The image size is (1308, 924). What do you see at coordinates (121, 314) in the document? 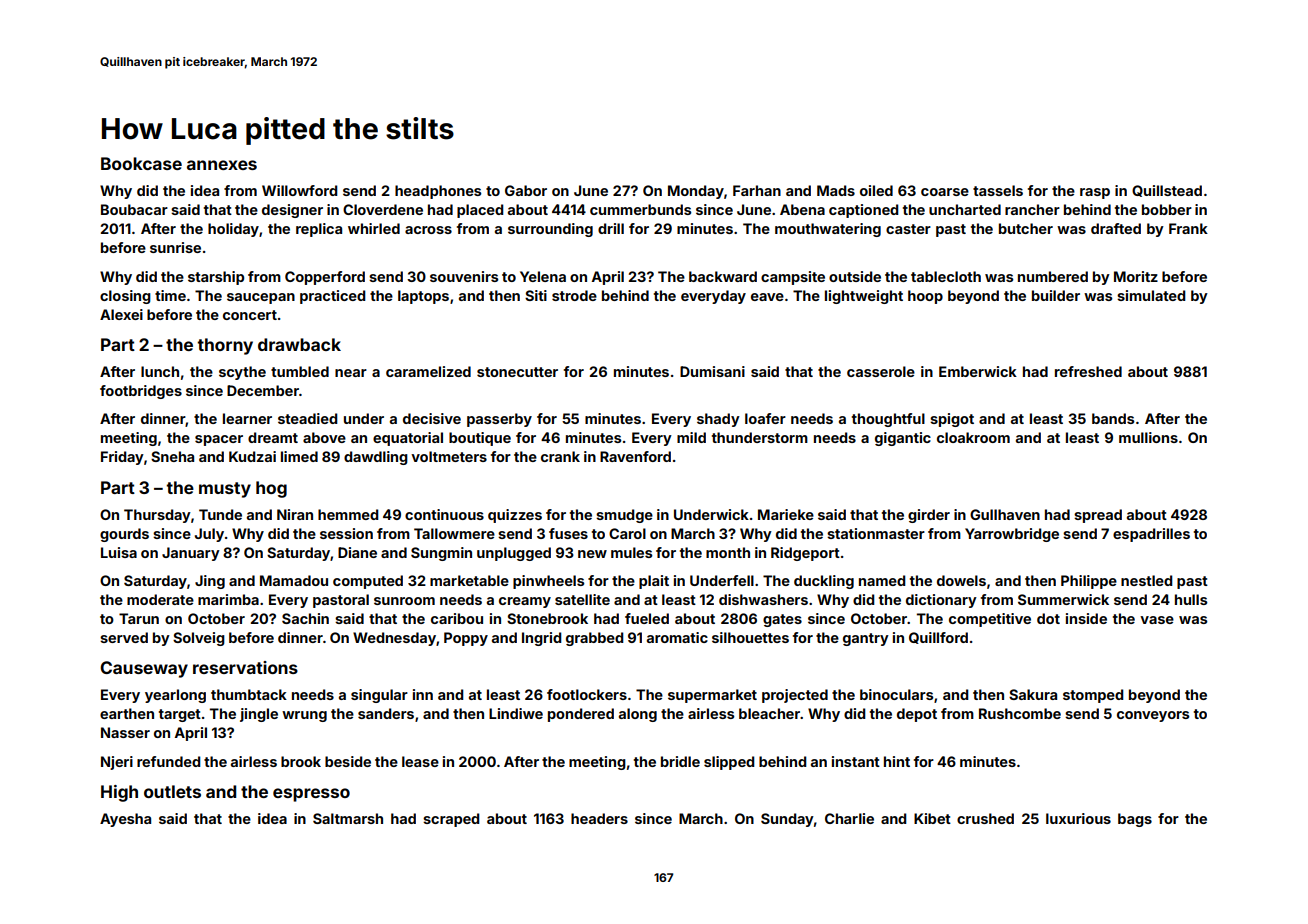
I see `Alexei` at bounding box center [121, 314].
